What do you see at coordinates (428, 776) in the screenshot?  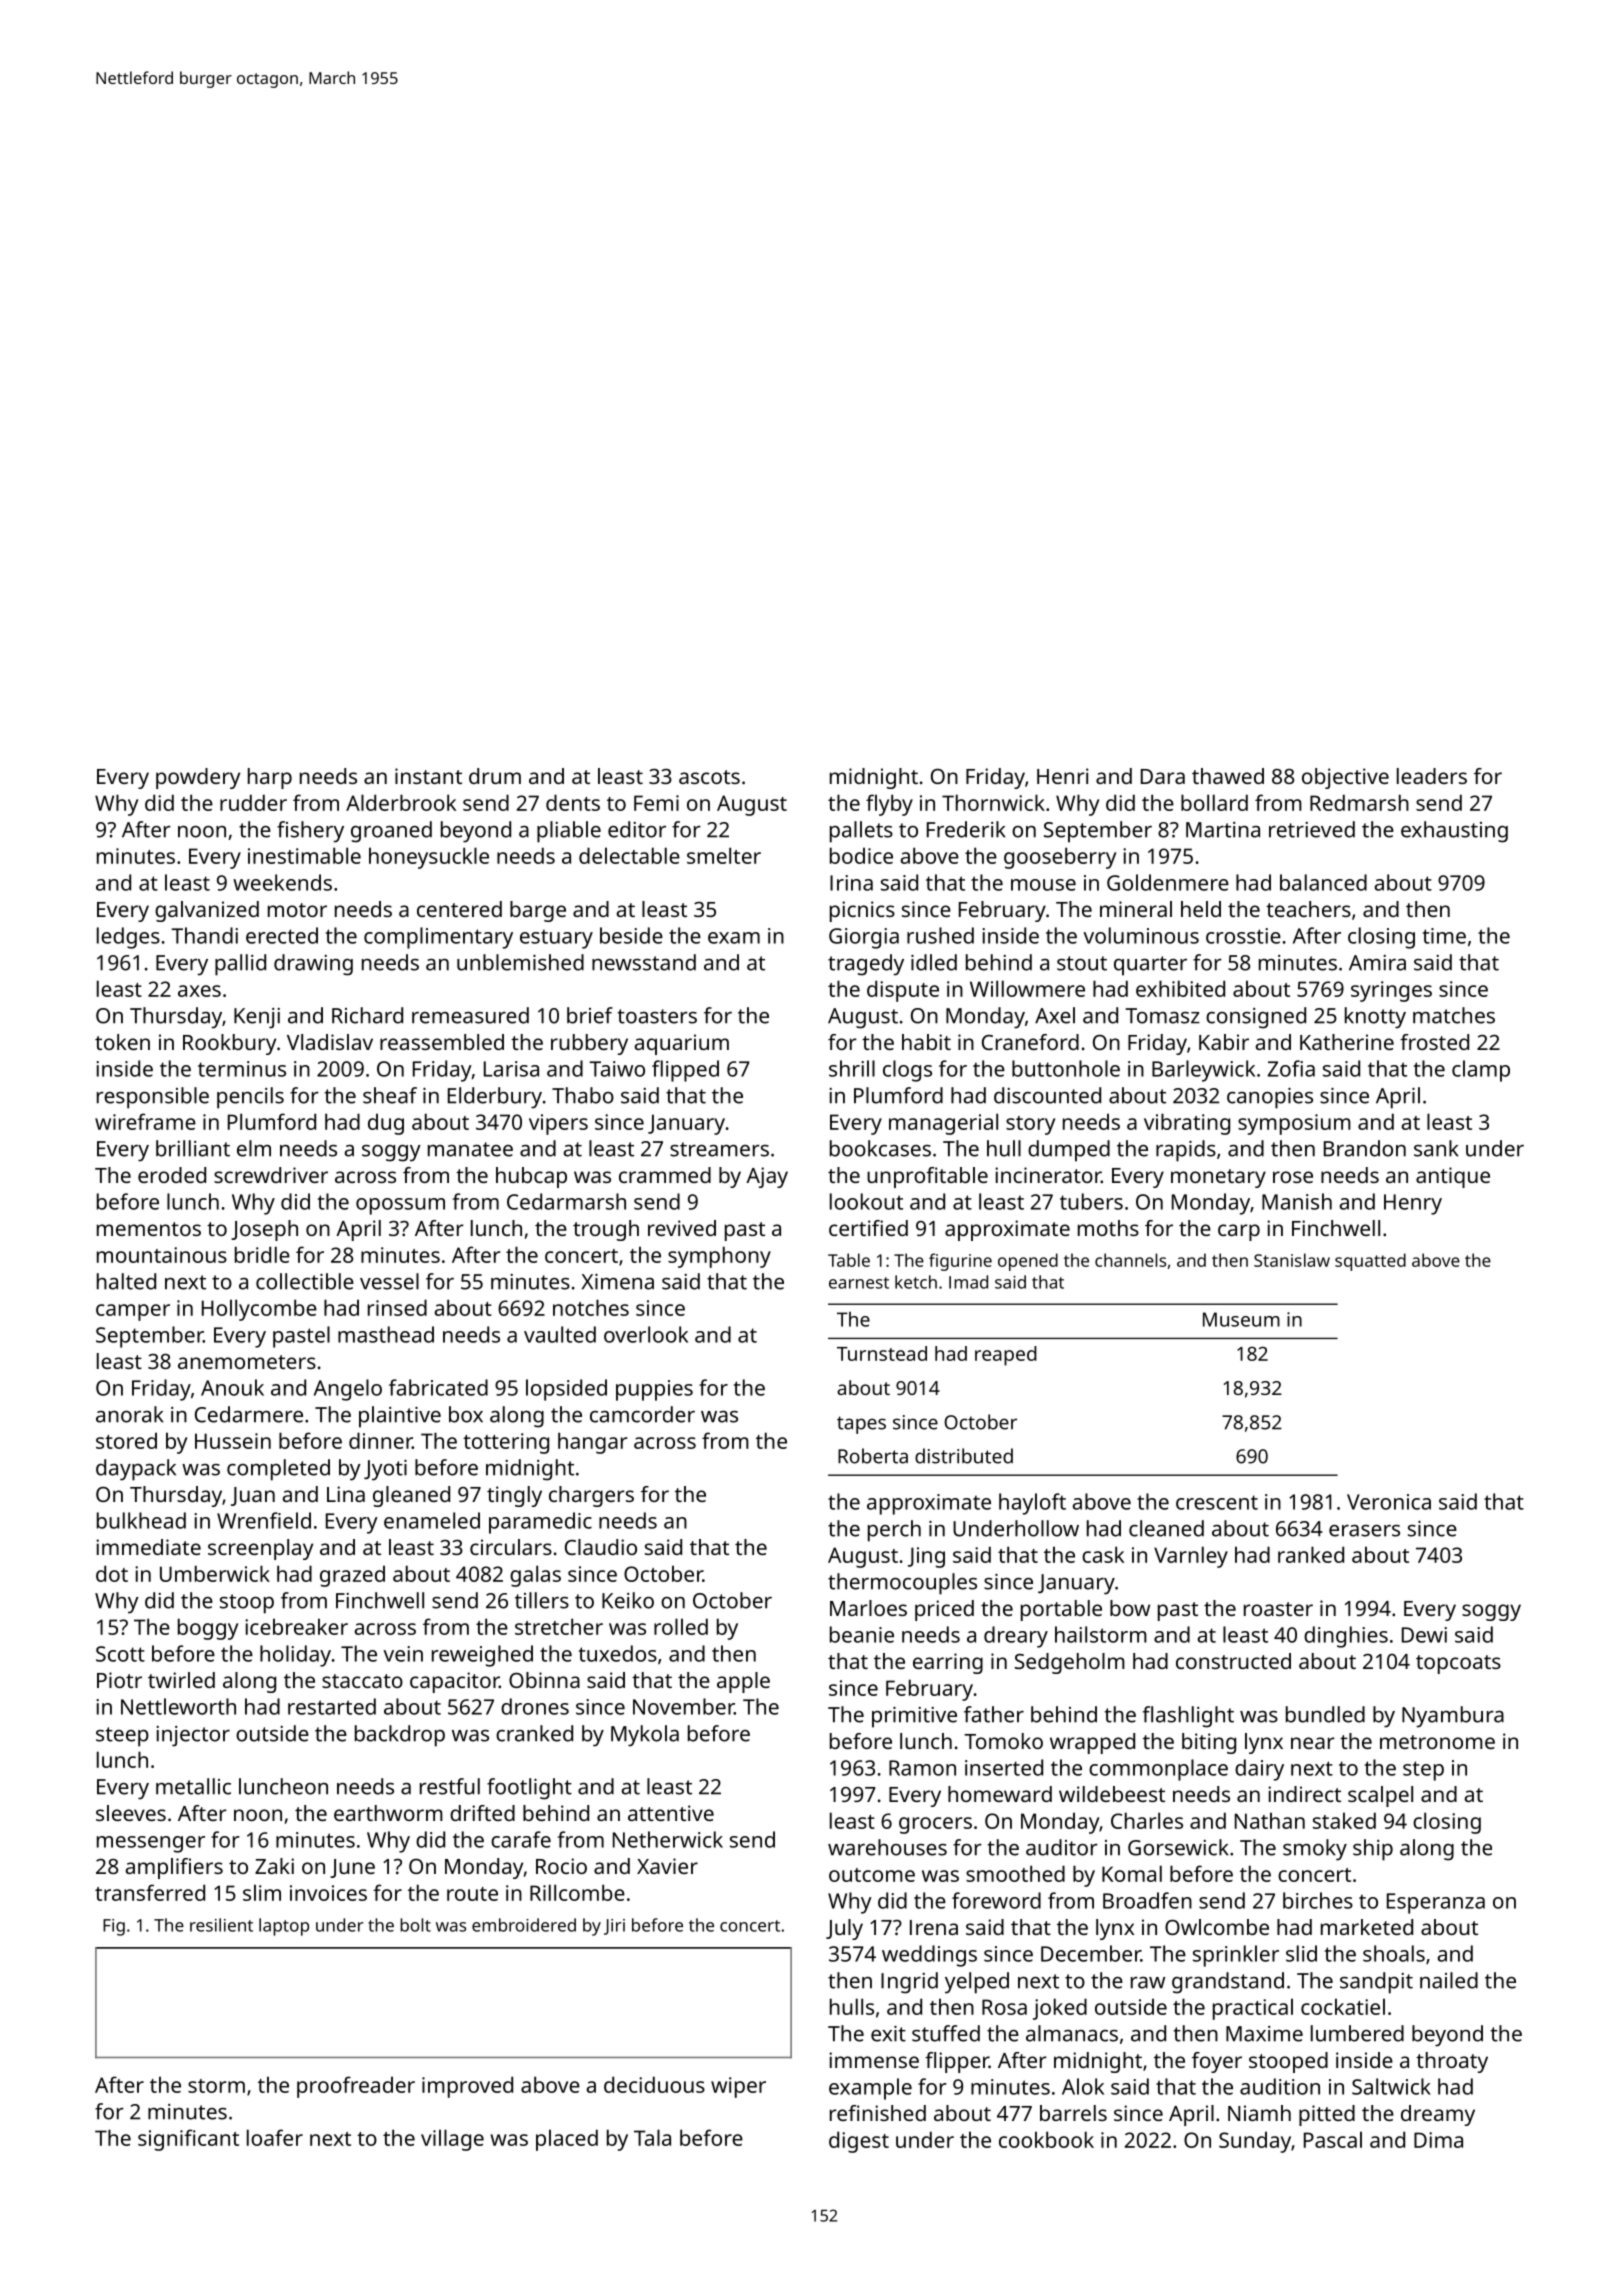 I see `instant` at bounding box center [428, 776].
